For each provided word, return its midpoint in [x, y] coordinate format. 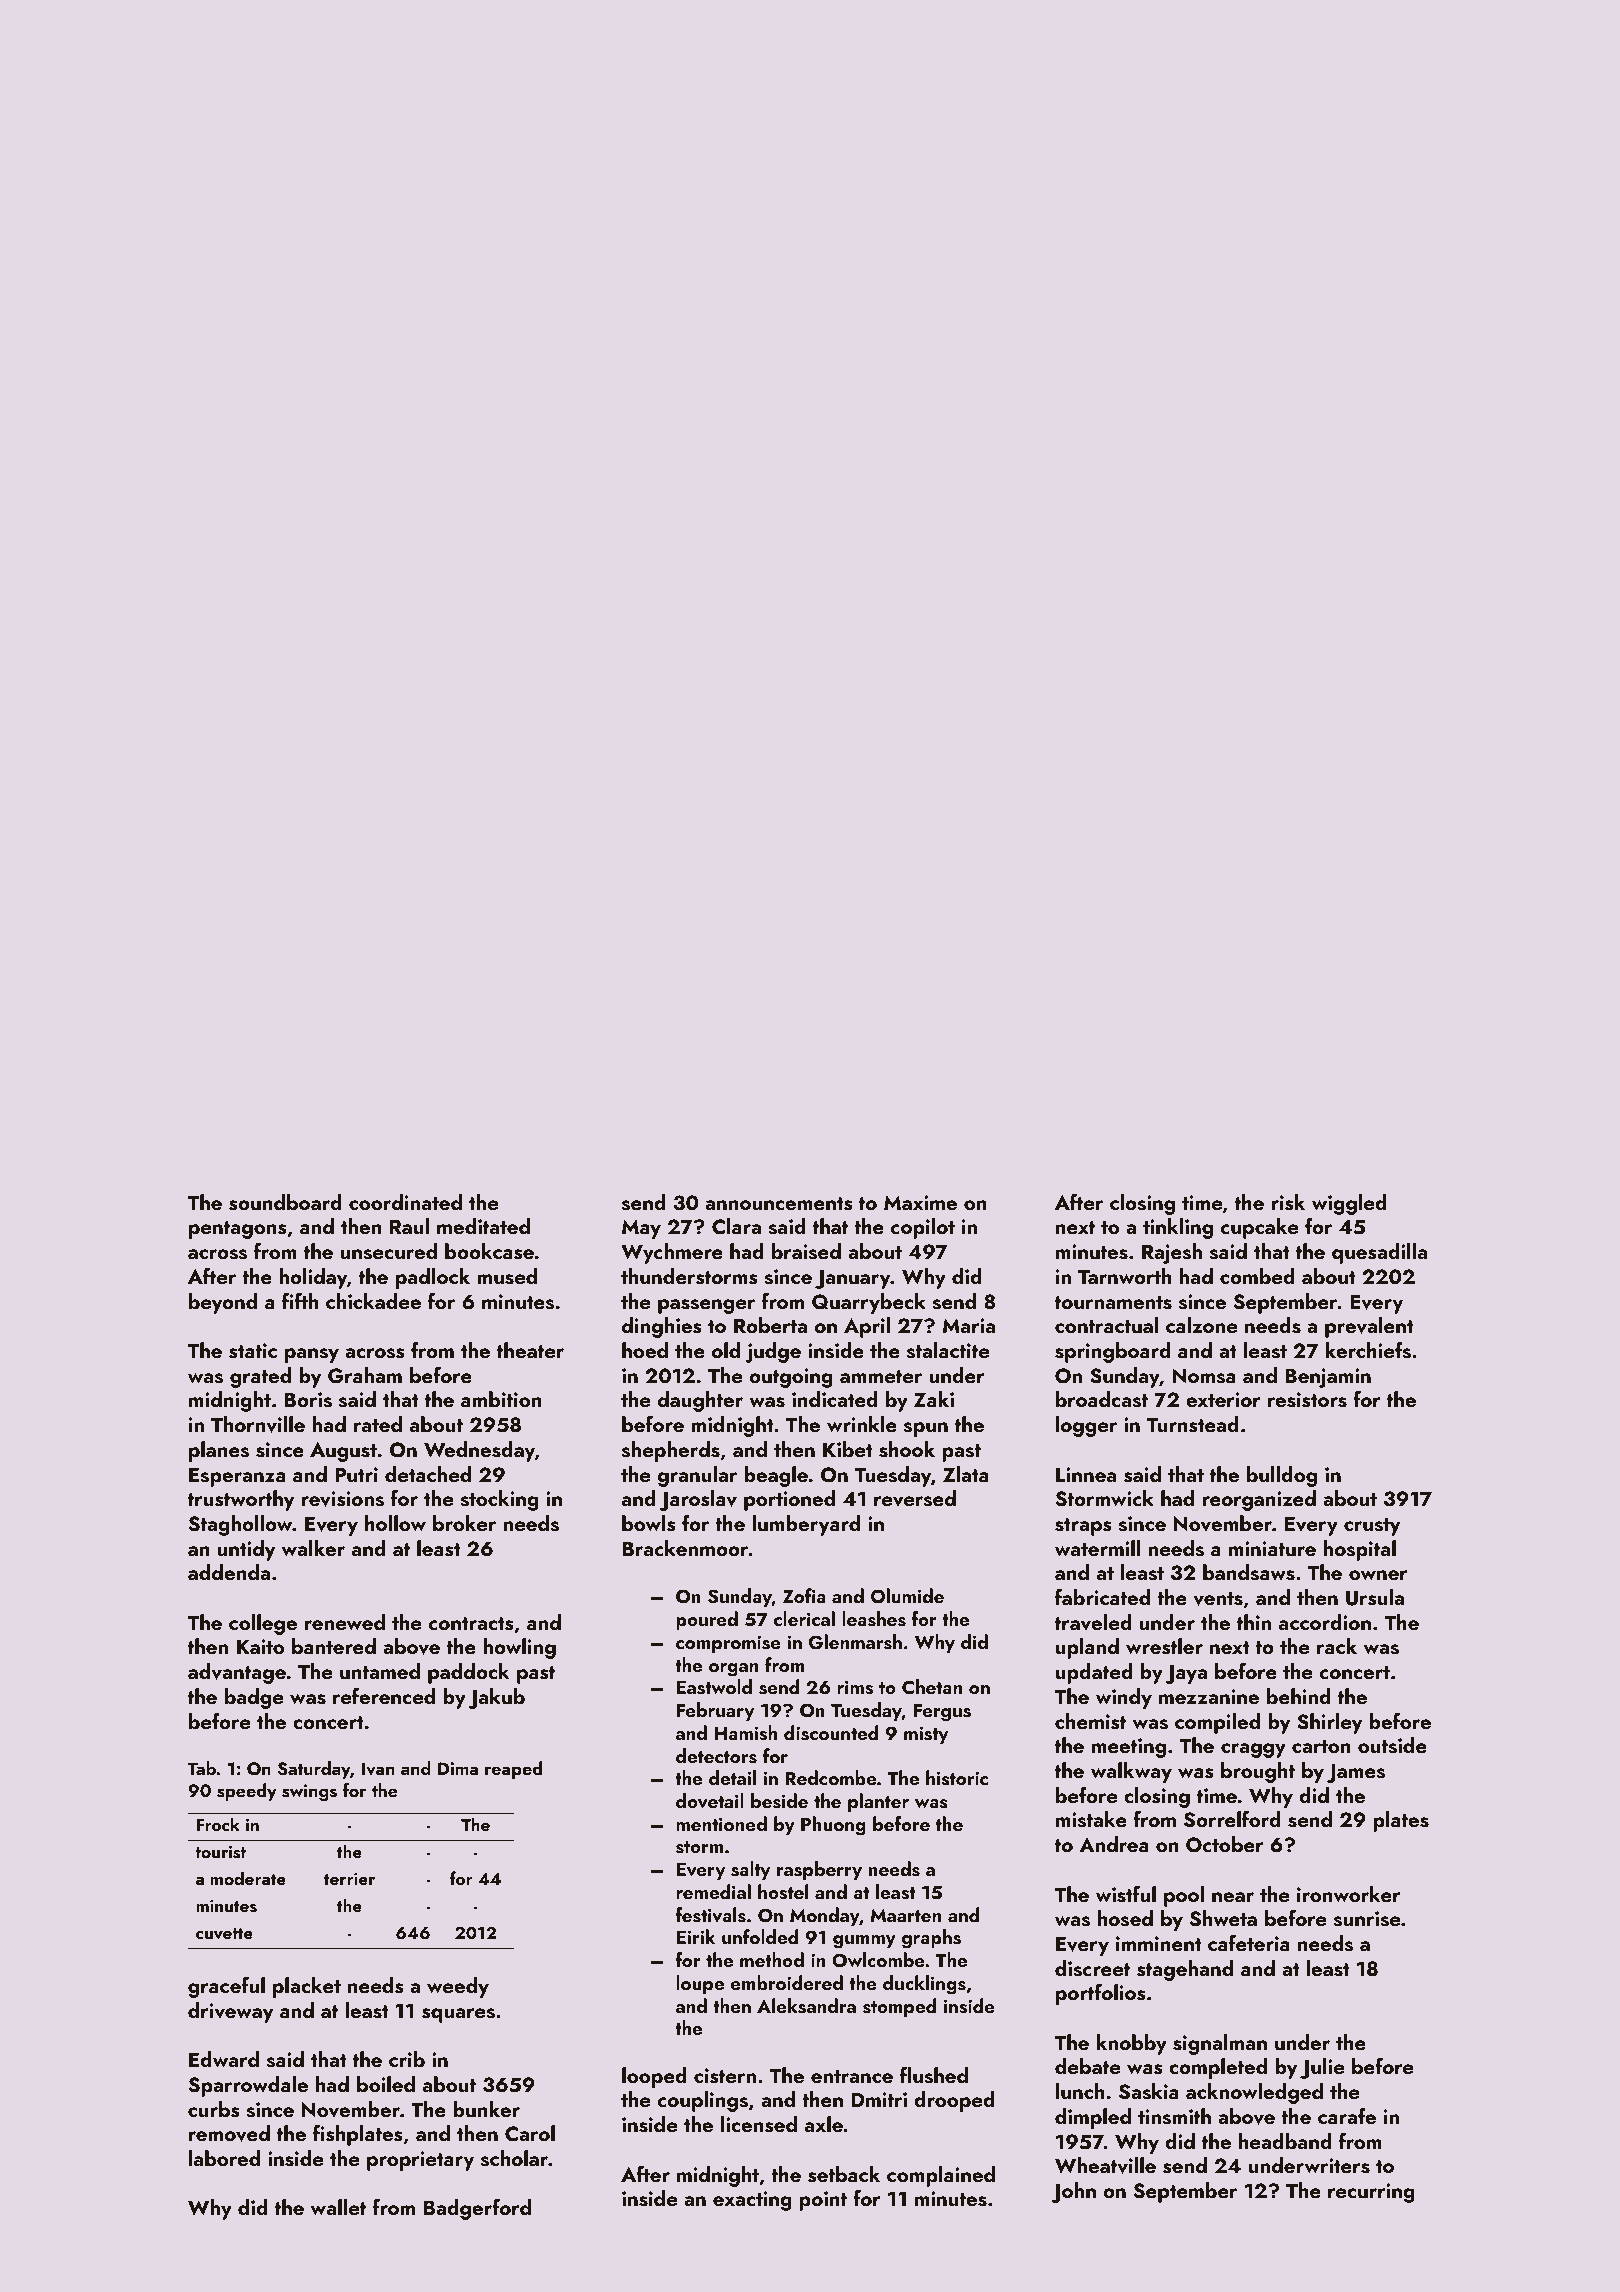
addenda [229, 1572]
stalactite [948, 1350]
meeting [1129, 1748]
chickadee [373, 1301]
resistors [1307, 1400]
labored [224, 2158]
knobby [1132, 2044]
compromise [728, 1644]
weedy [458, 1987]
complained [941, 2176]
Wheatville [1105, 2165]
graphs [931, 1939]
